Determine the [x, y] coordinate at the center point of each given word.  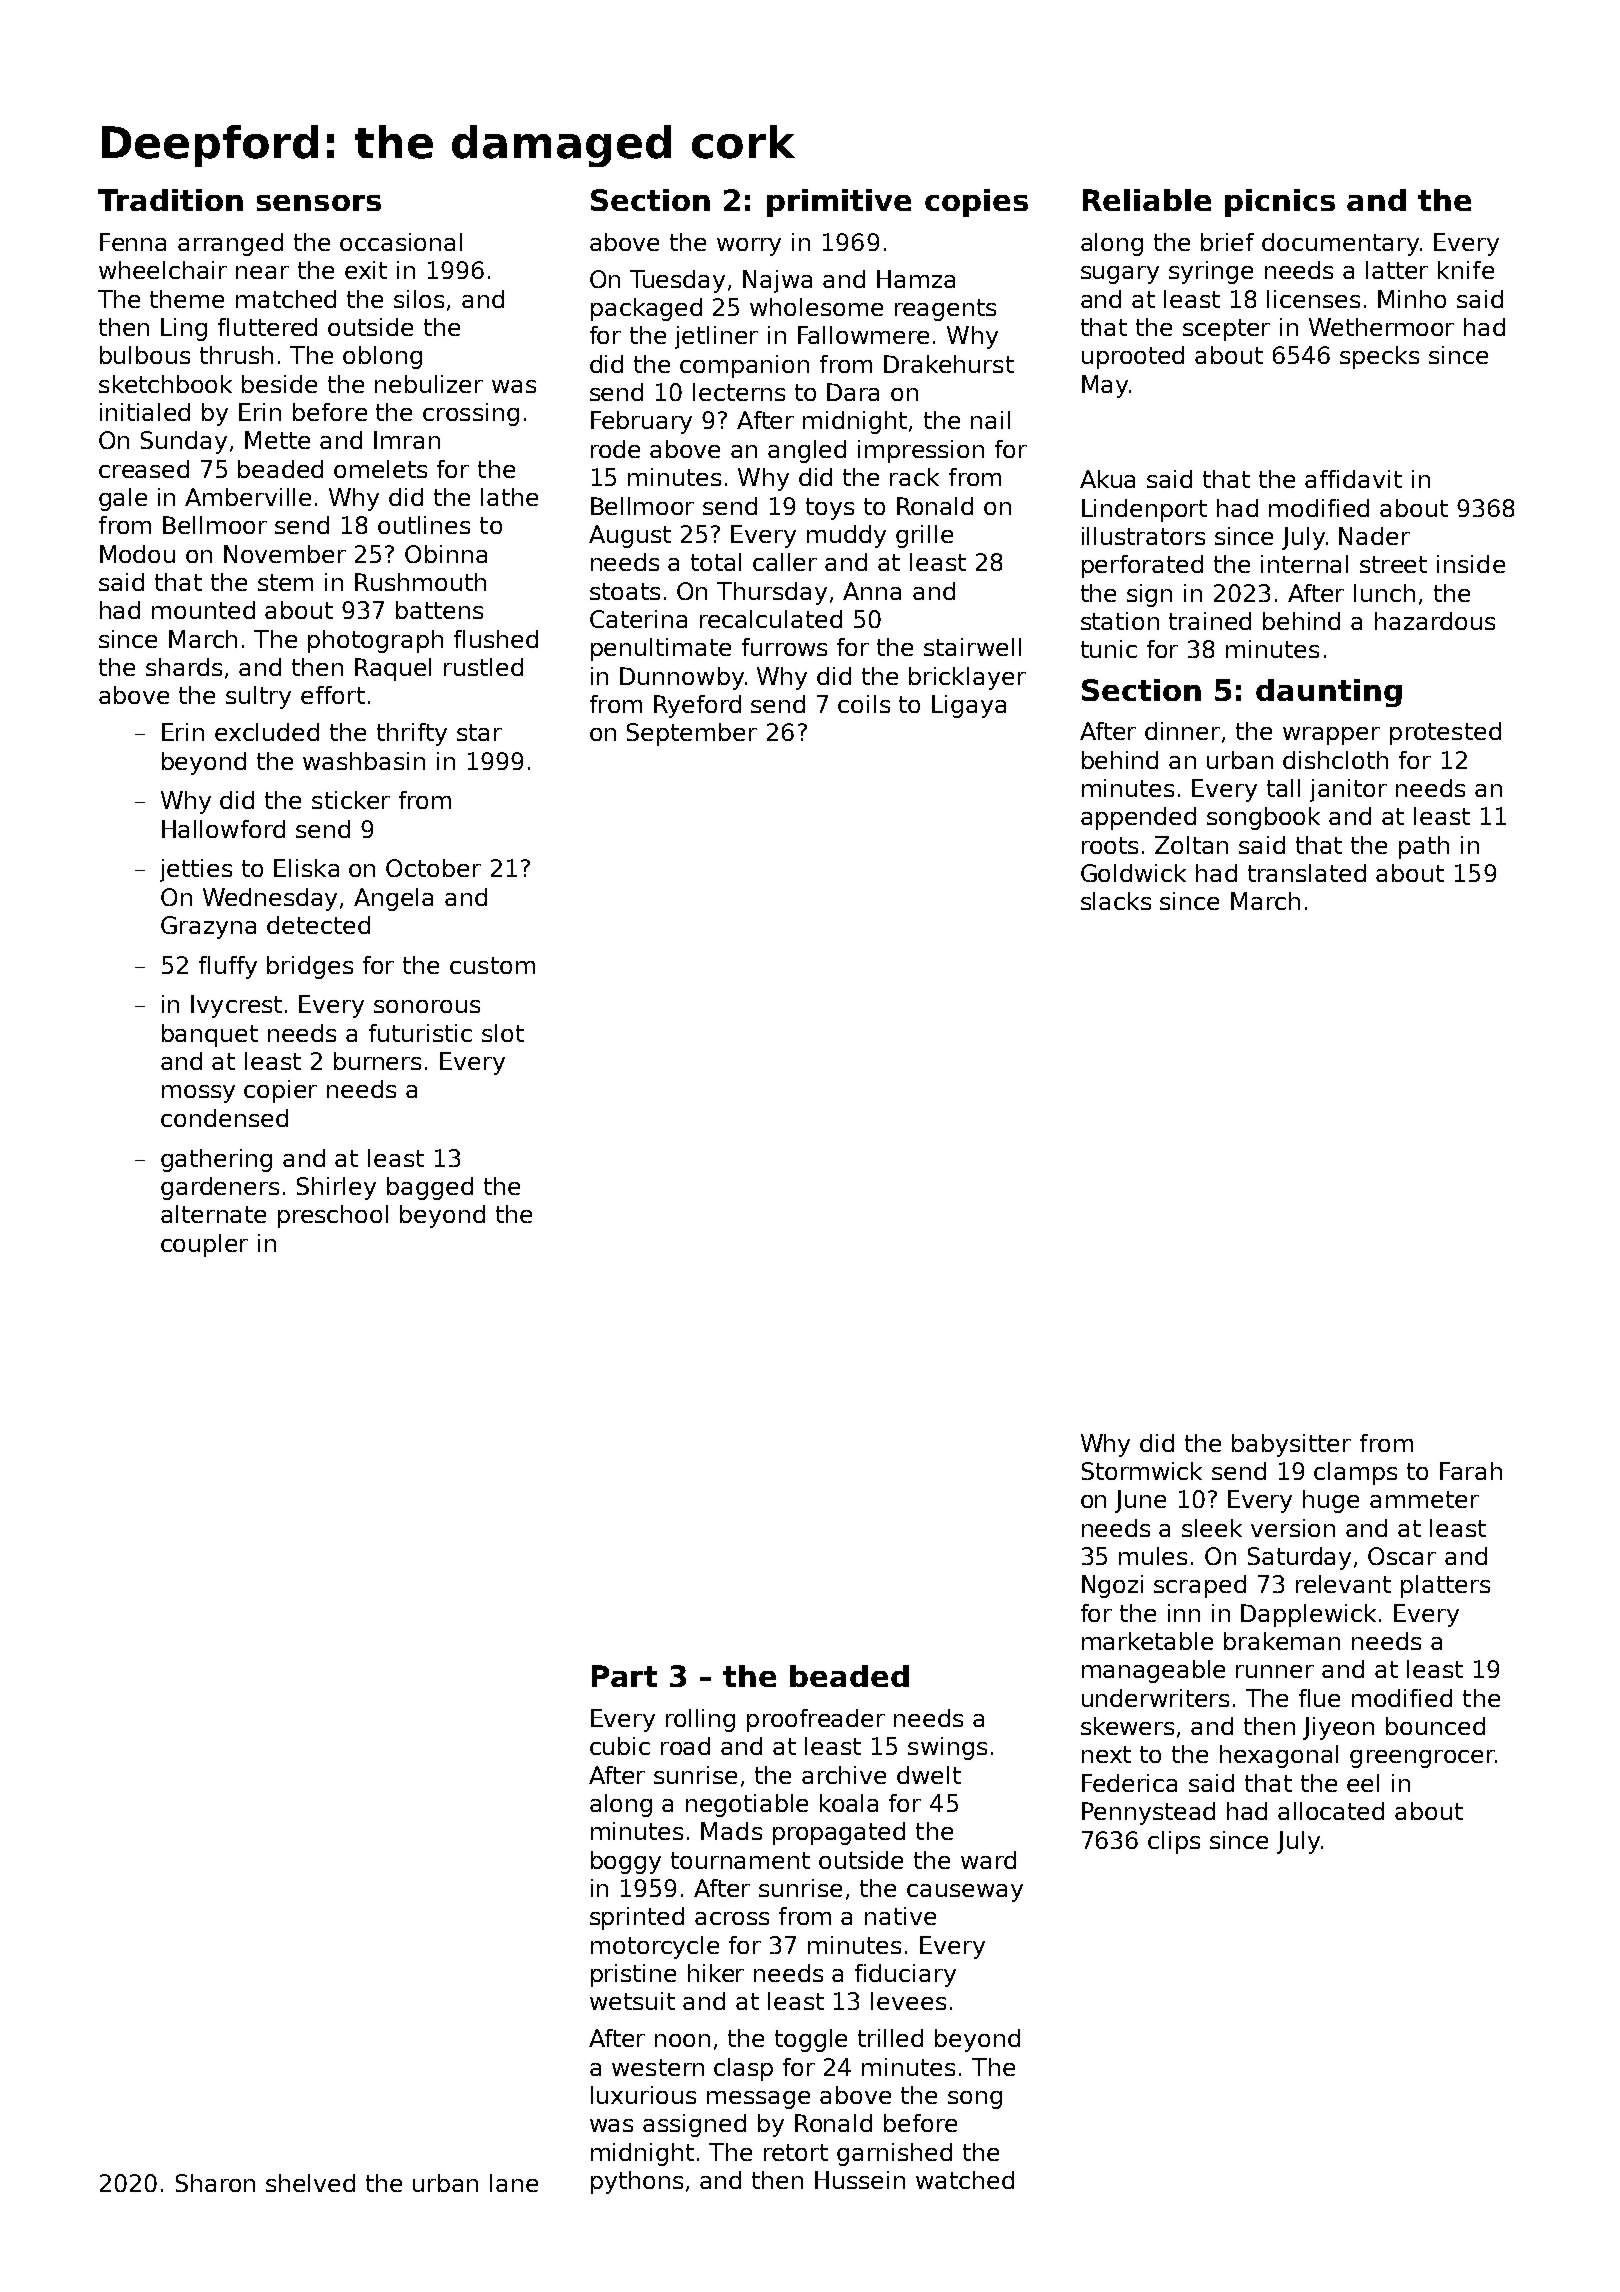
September [692, 734]
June [1140, 1501]
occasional [401, 242]
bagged [430, 1188]
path [1424, 847]
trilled [890, 2038]
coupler [204, 1245]
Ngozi [1112, 1586]
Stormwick [1142, 1471]
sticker [351, 800]
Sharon [215, 2183]
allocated [1331, 1811]
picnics [1280, 203]
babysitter [1291, 1445]
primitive [839, 203]
